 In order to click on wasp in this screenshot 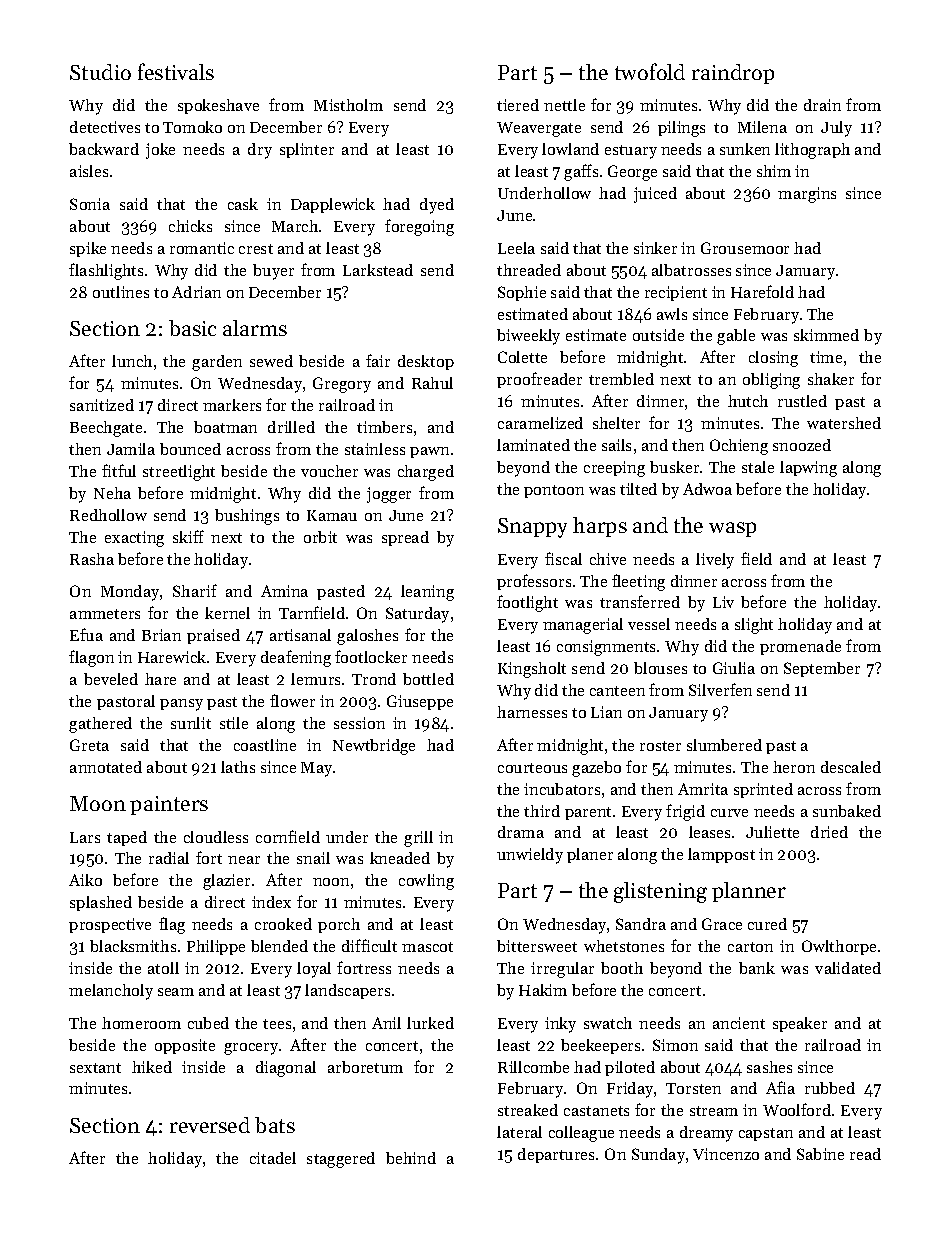, I will do `click(732, 529)`.
